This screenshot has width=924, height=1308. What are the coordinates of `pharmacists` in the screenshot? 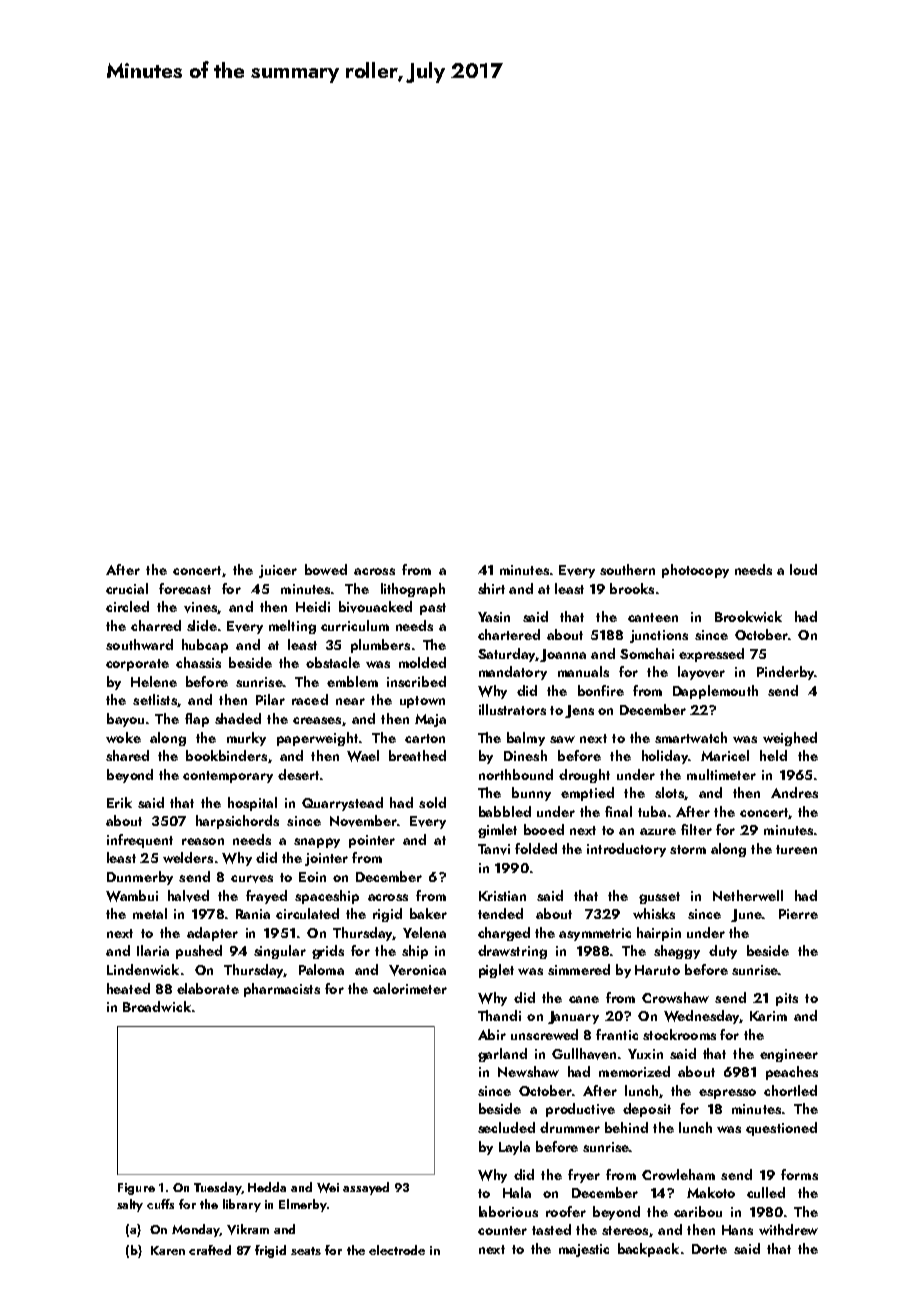 It's located at (282, 990).
